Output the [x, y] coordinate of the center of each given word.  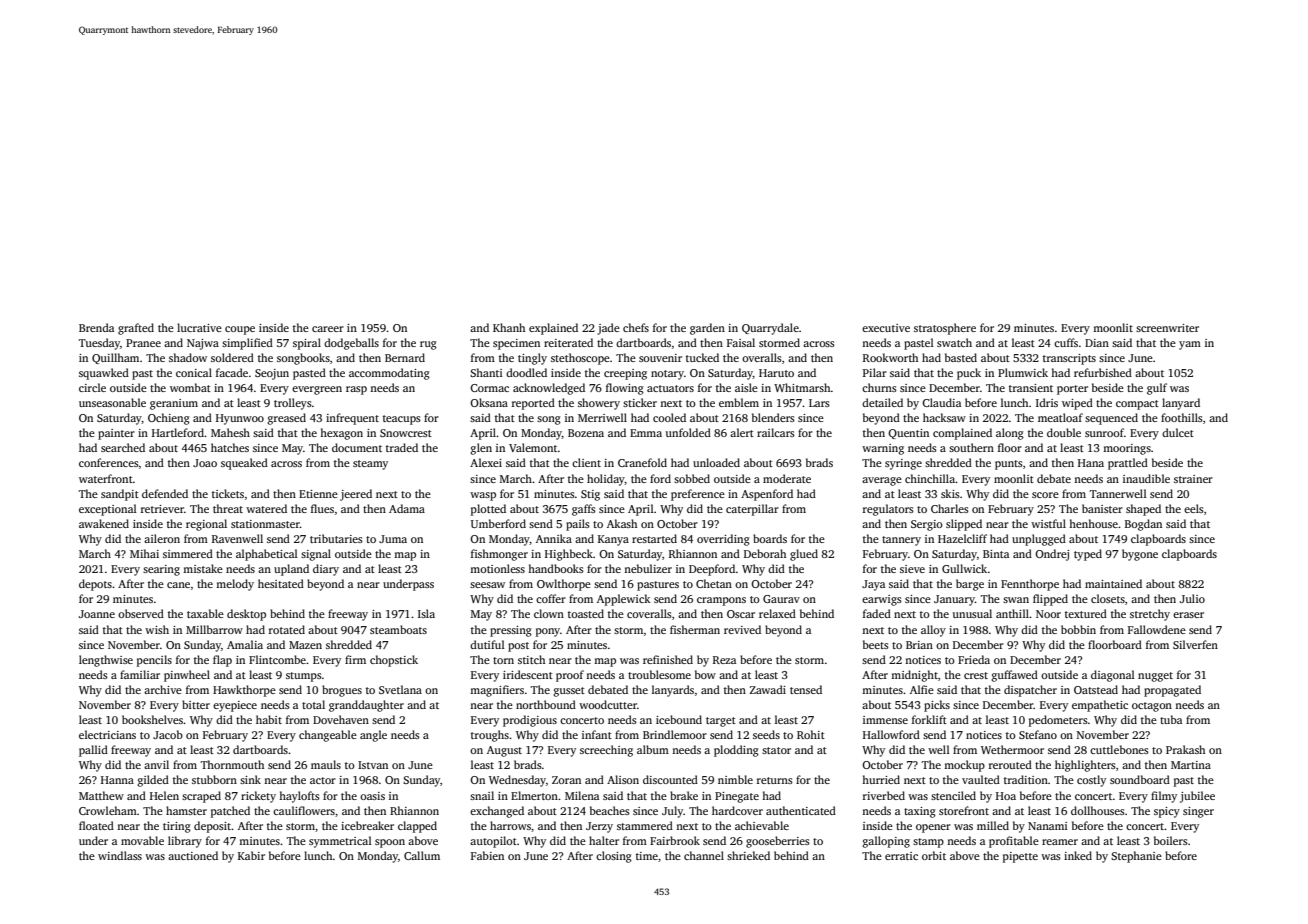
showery [599, 404]
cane [178, 585]
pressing [511, 631]
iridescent [528, 674]
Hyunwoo [240, 419]
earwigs [882, 600]
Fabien [487, 855]
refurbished [1103, 372]
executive [886, 328]
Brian [919, 645]
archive [163, 689]
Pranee [143, 343]
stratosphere [945, 329]
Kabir [251, 855]
